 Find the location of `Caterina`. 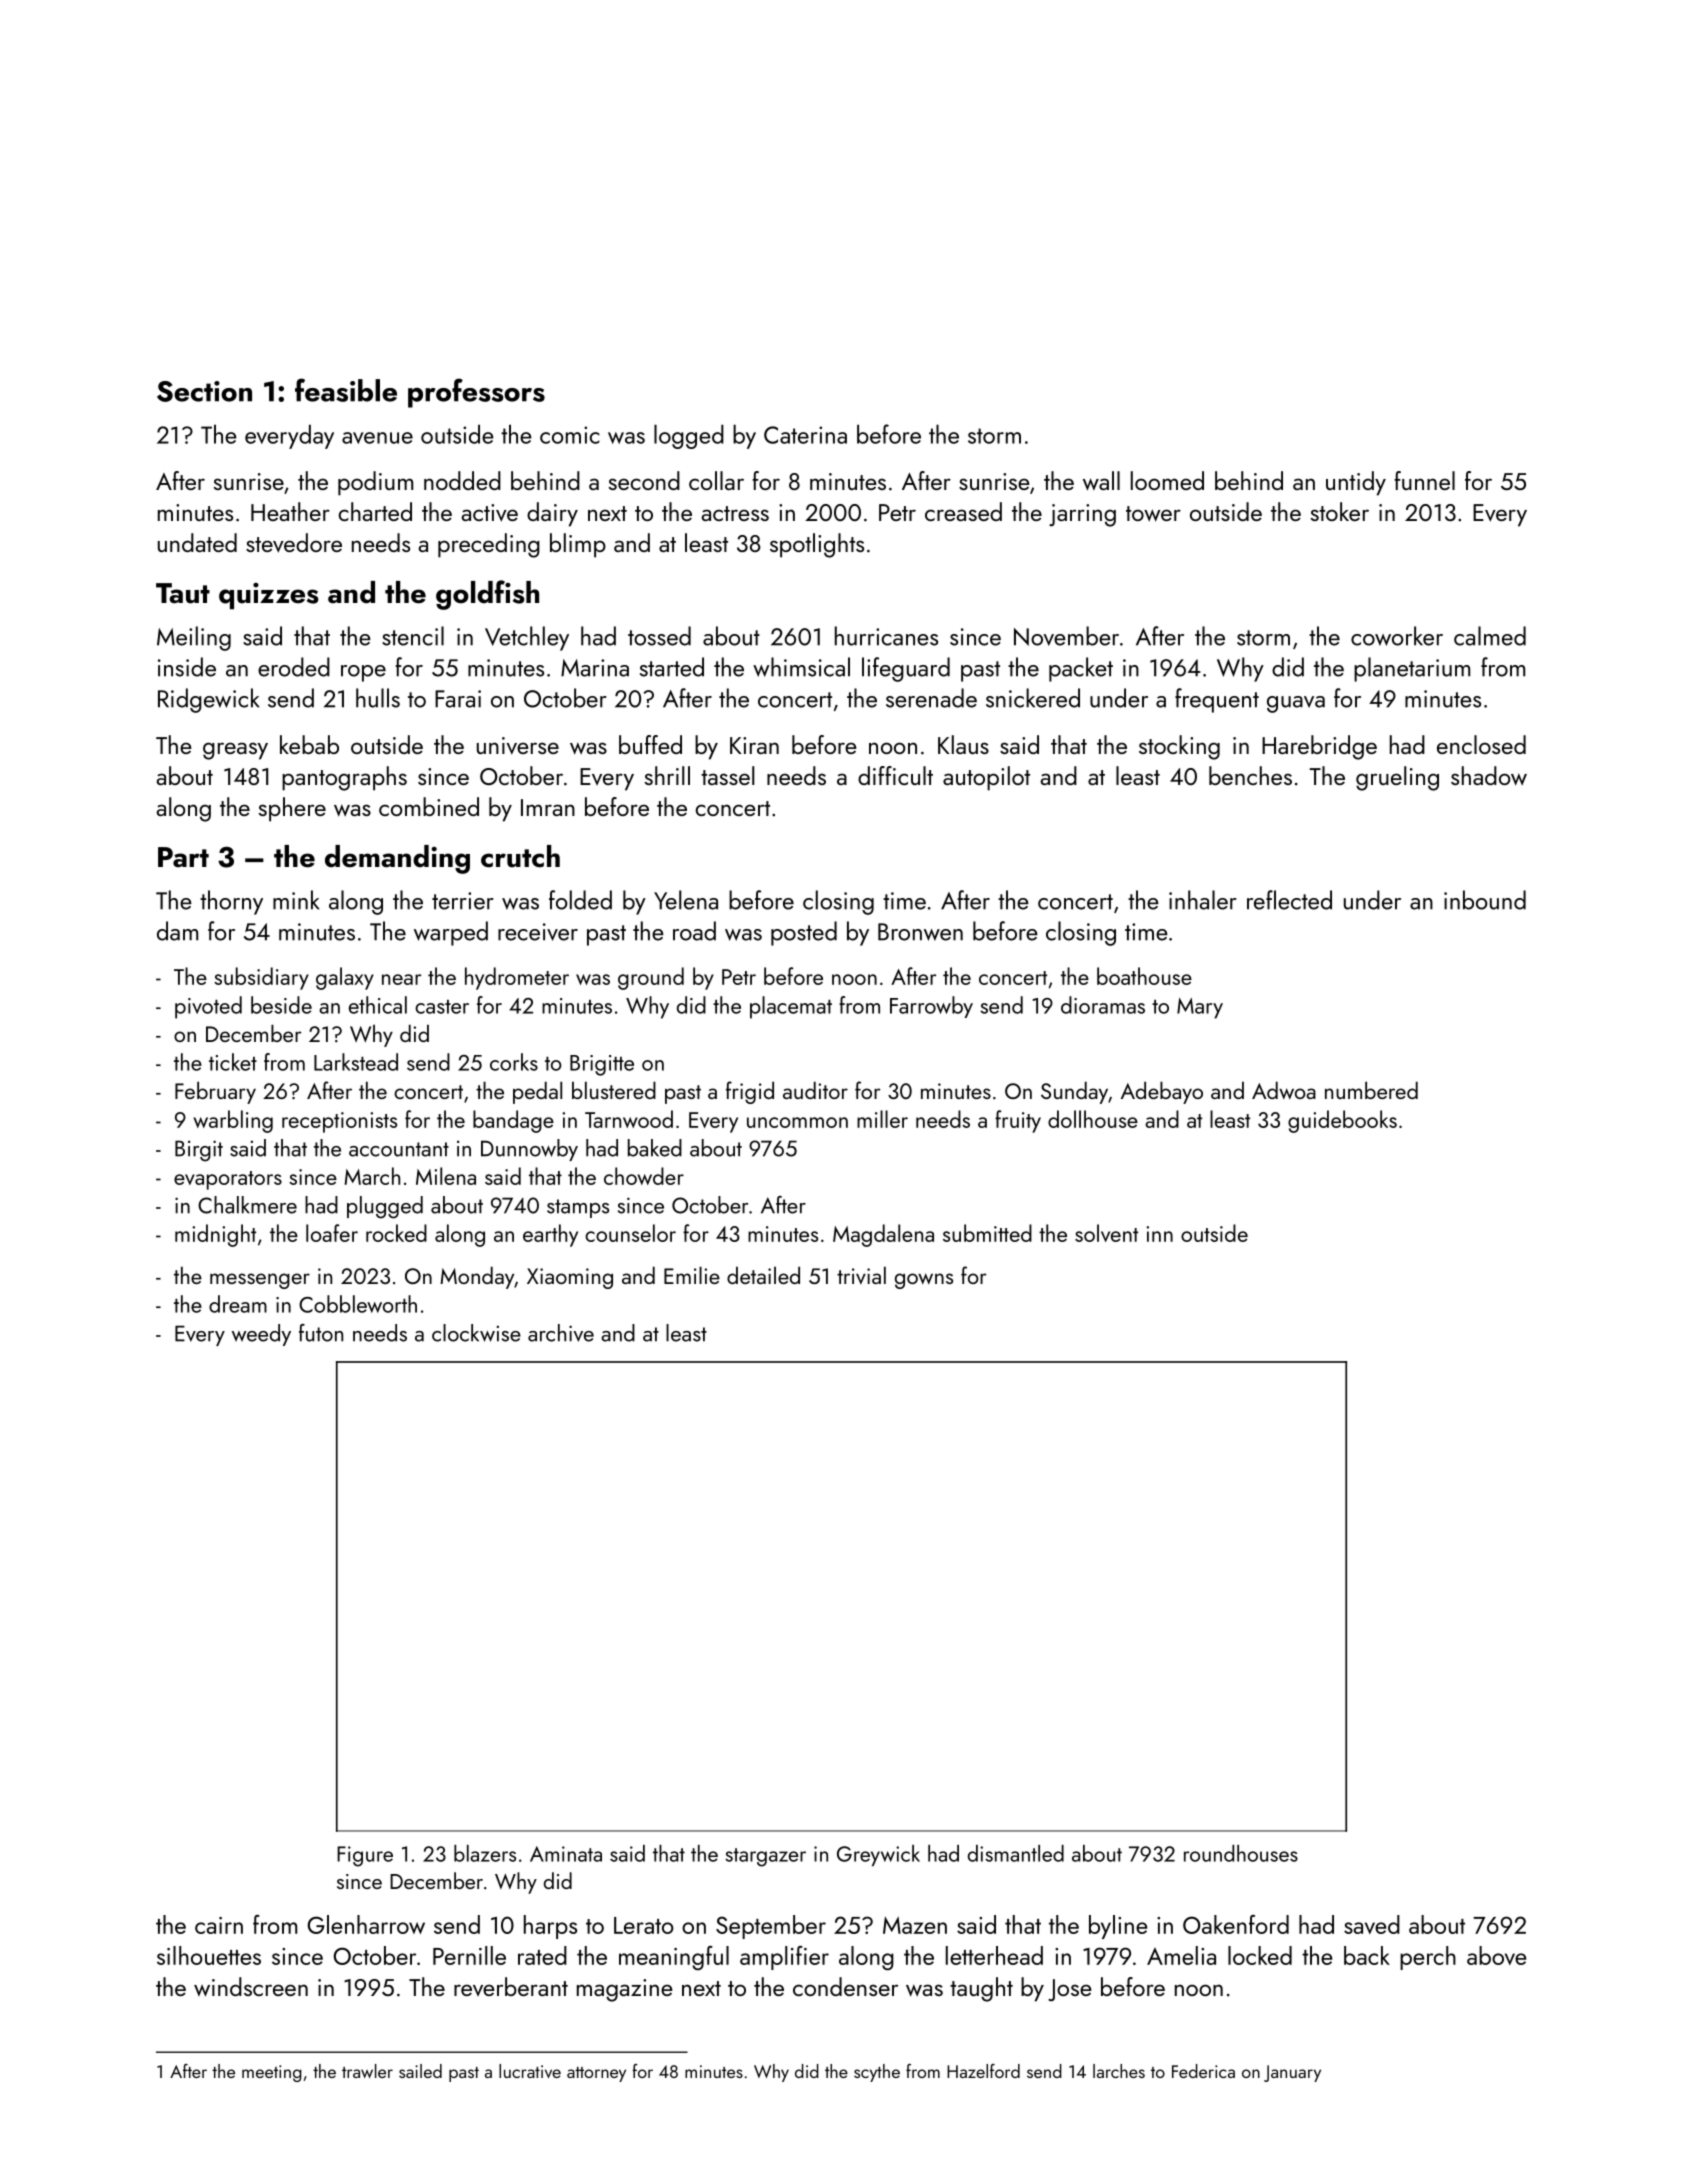

Caterina is located at coordinates (805, 435).
